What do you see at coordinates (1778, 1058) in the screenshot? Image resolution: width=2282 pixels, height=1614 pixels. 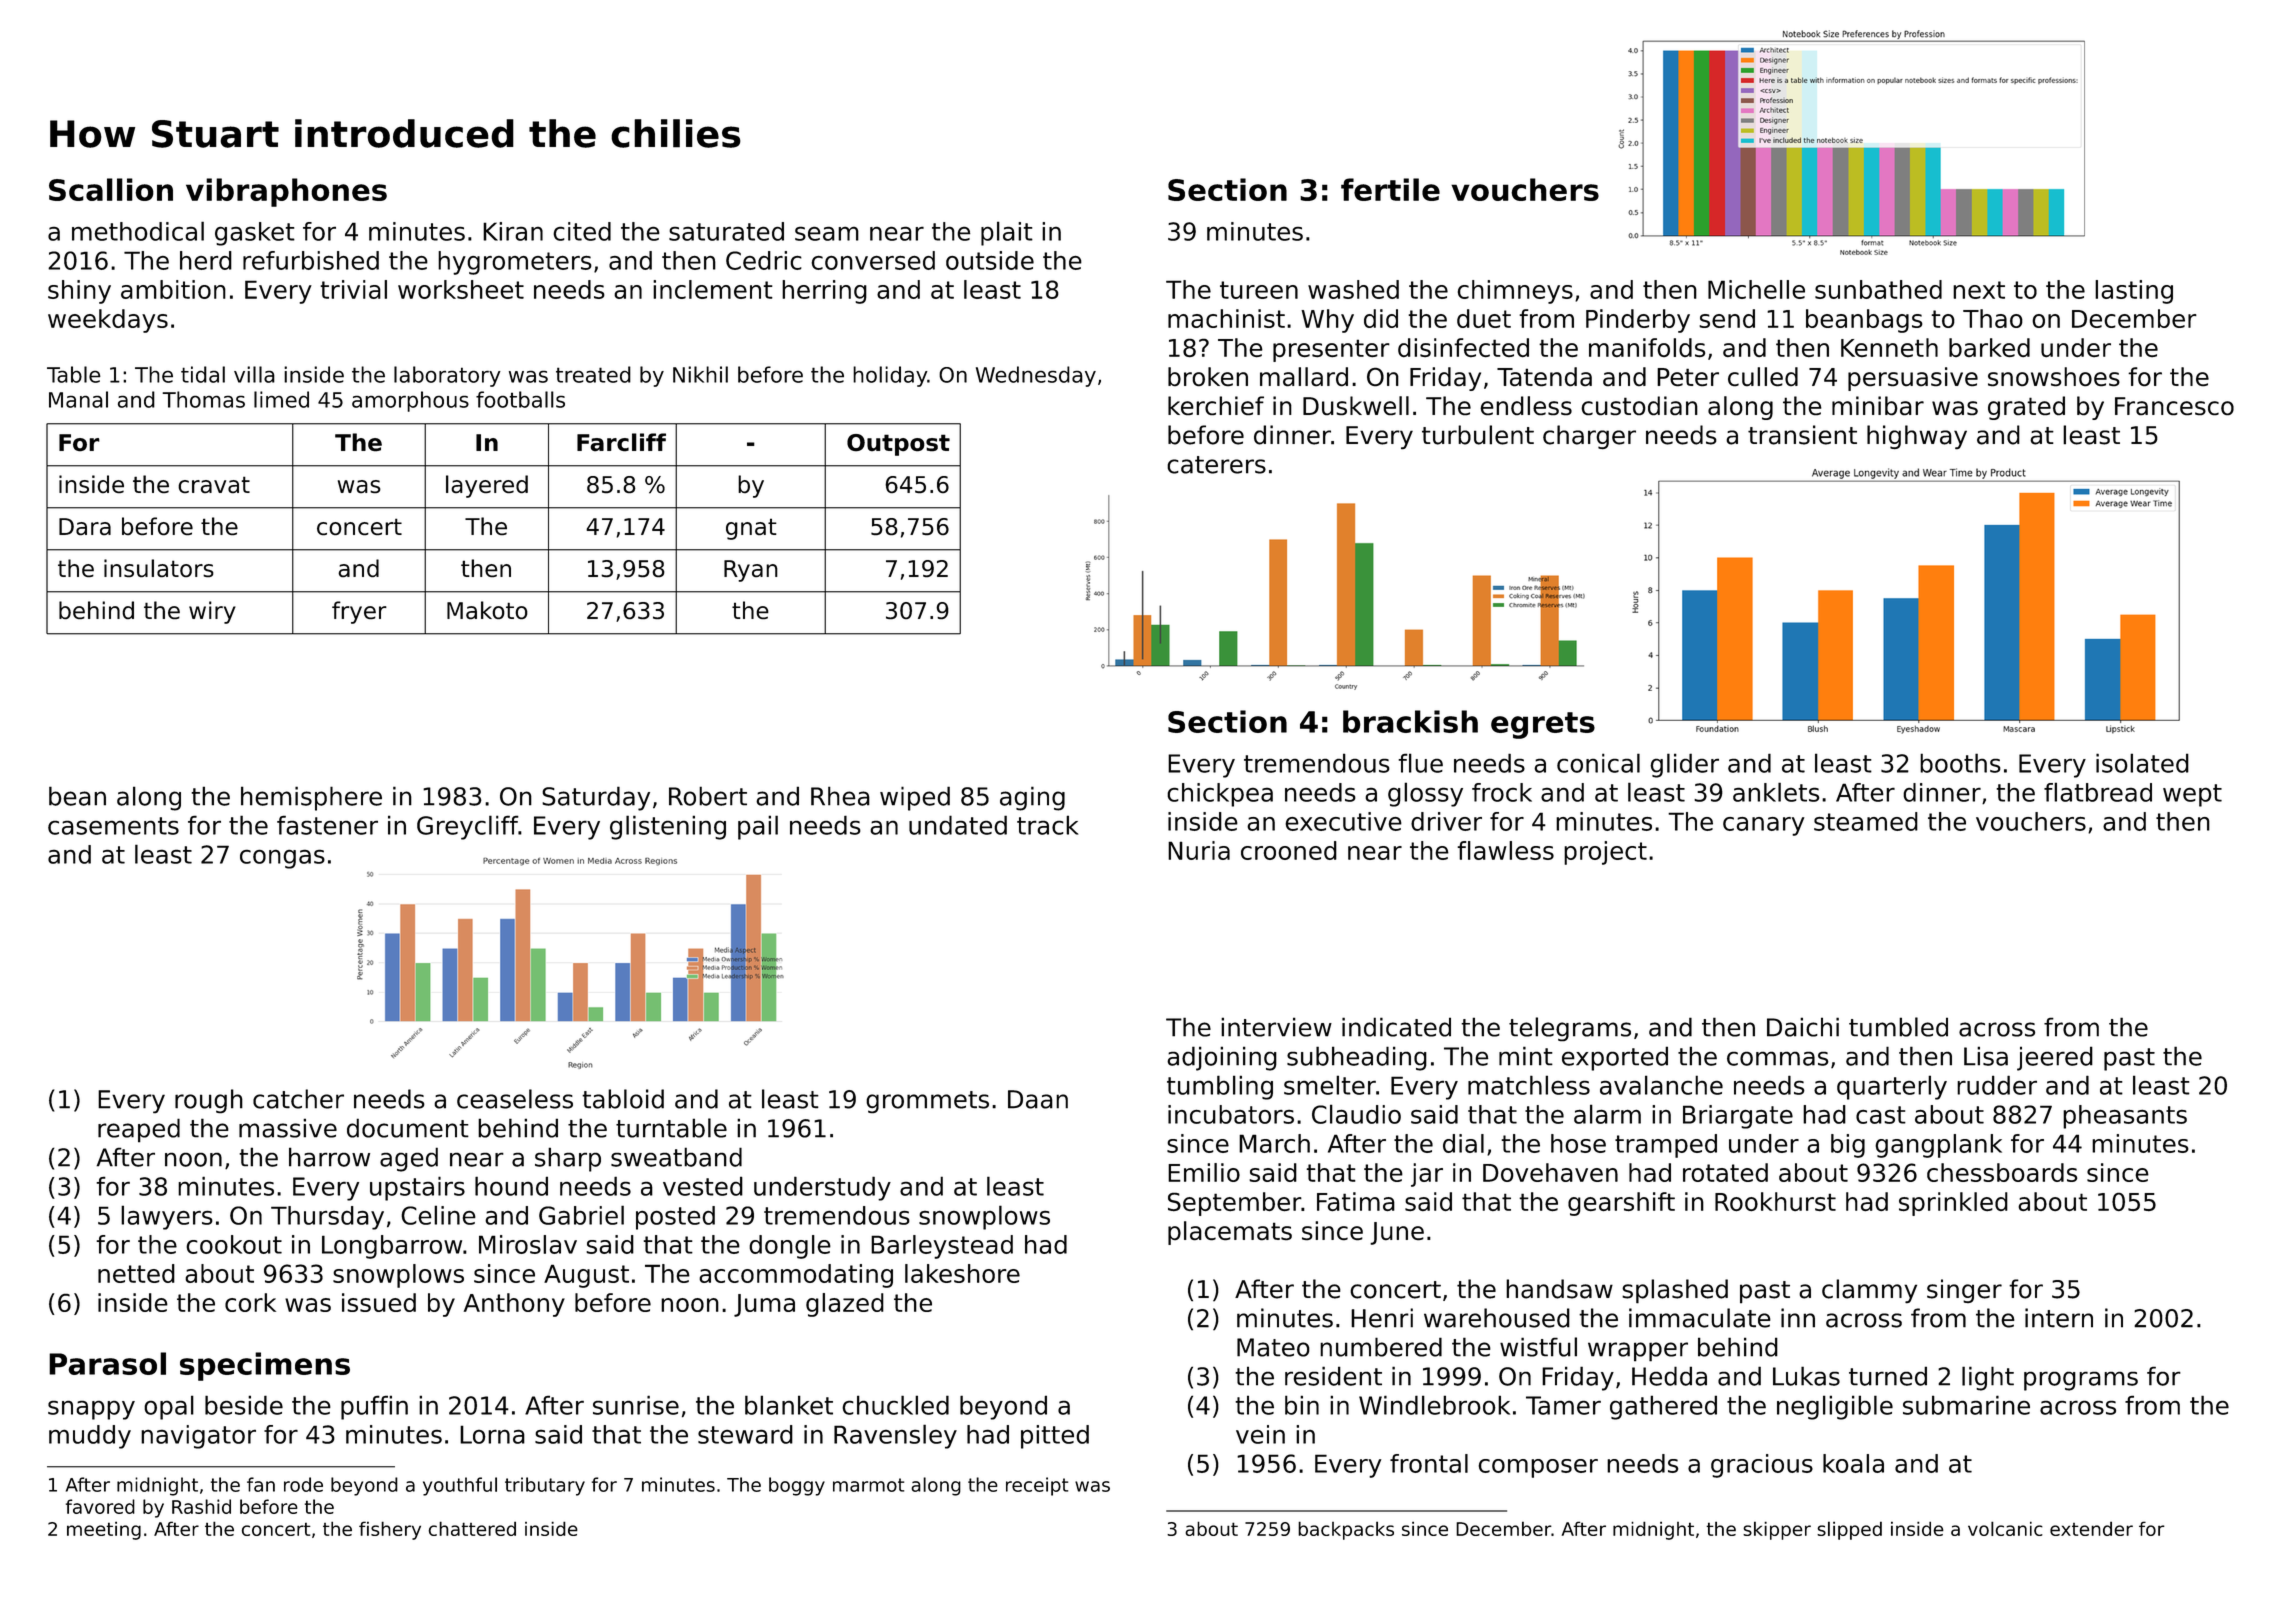 I see `commas` at bounding box center [1778, 1058].
